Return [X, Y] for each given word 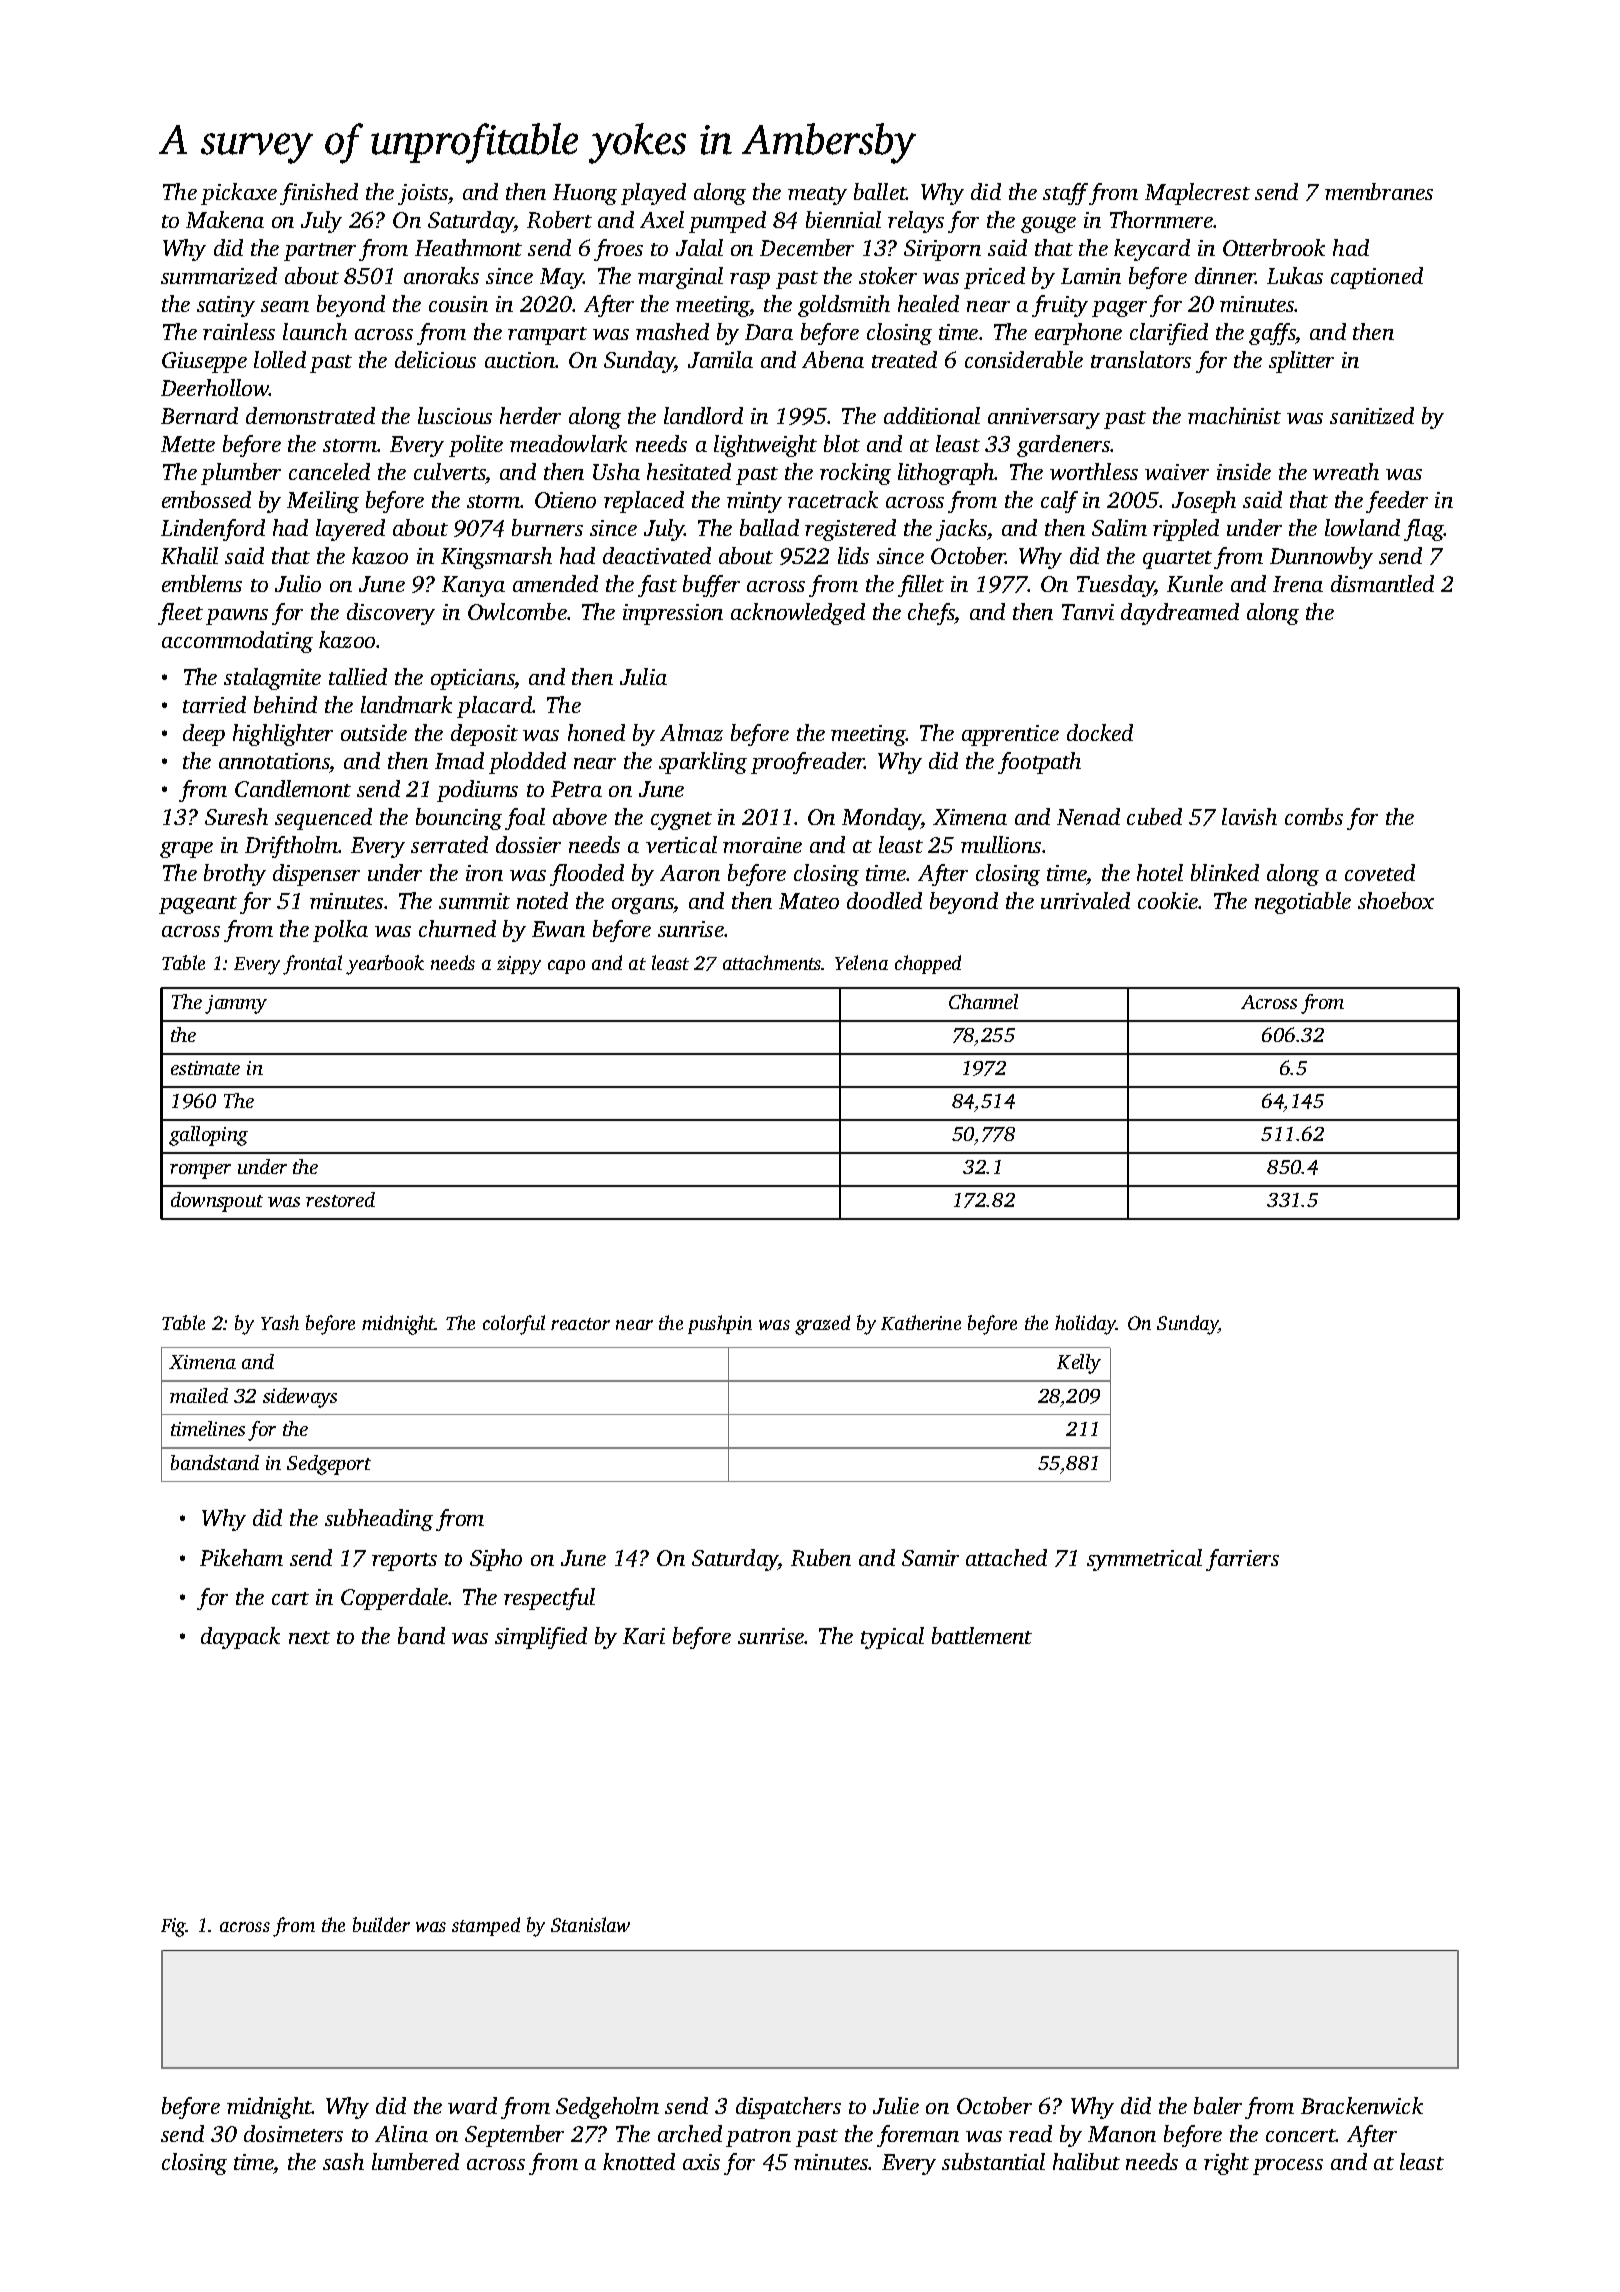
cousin [458, 304]
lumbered [415, 2161]
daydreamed [1180, 614]
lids [853, 555]
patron [758, 2138]
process [1288, 2167]
